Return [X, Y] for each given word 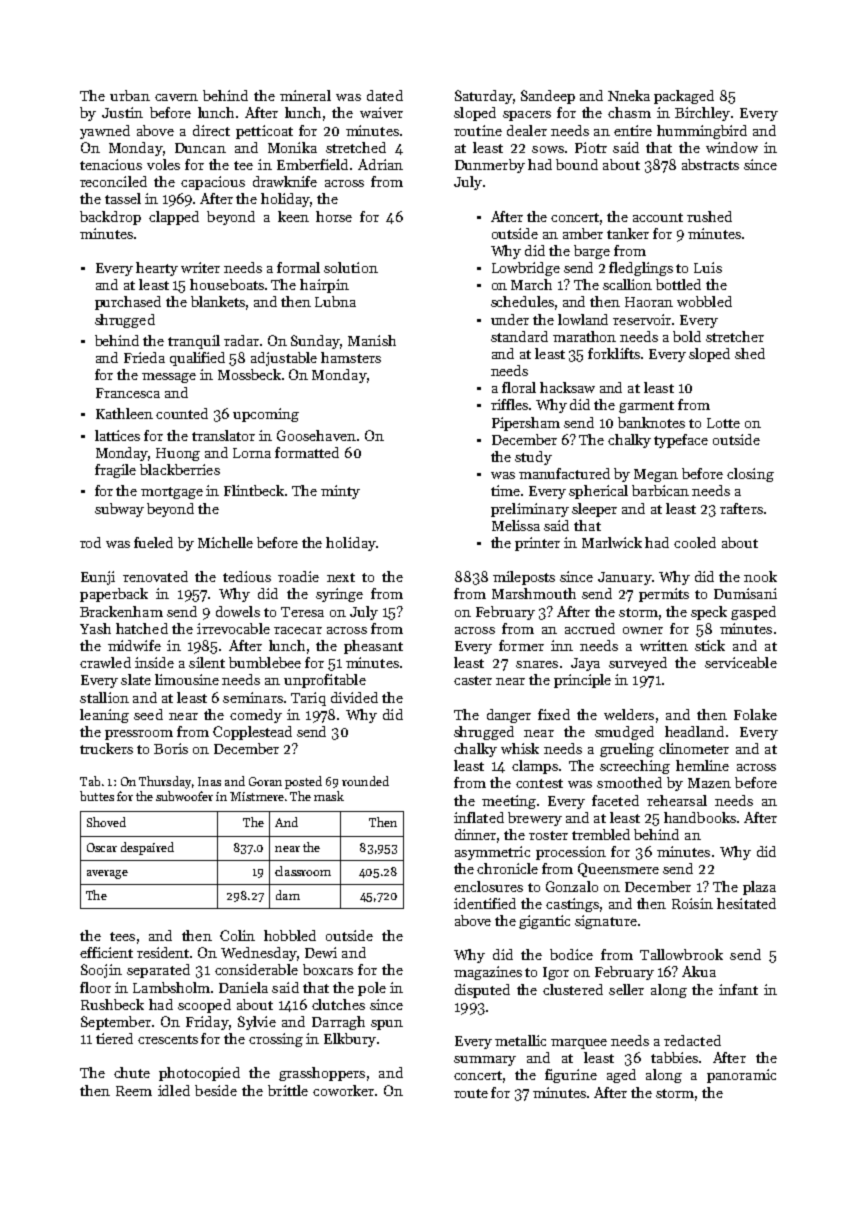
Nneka [629, 95]
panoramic [741, 1076]
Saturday [484, 97]
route [471, 1093]
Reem [134, 1091]
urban [130, 95]
